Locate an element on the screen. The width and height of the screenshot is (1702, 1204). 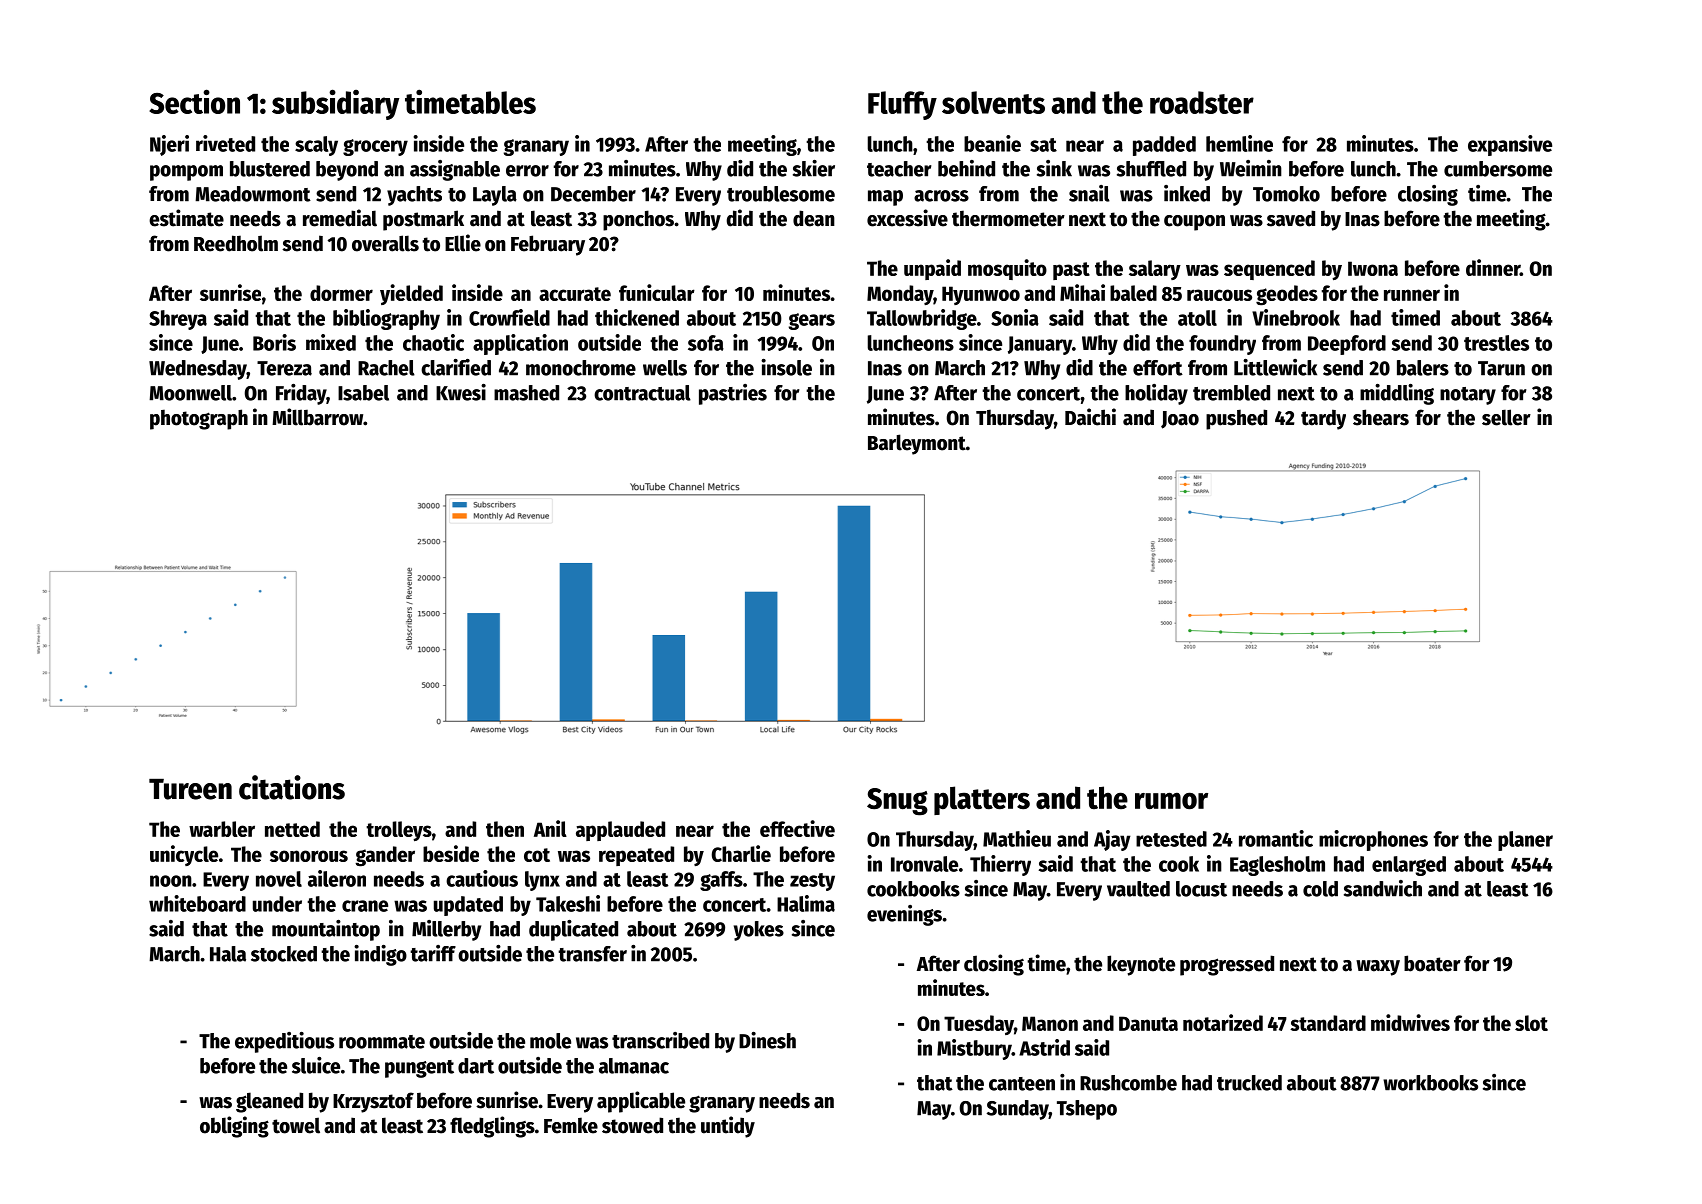
Fluffy is located at coordinates (902, 105).
